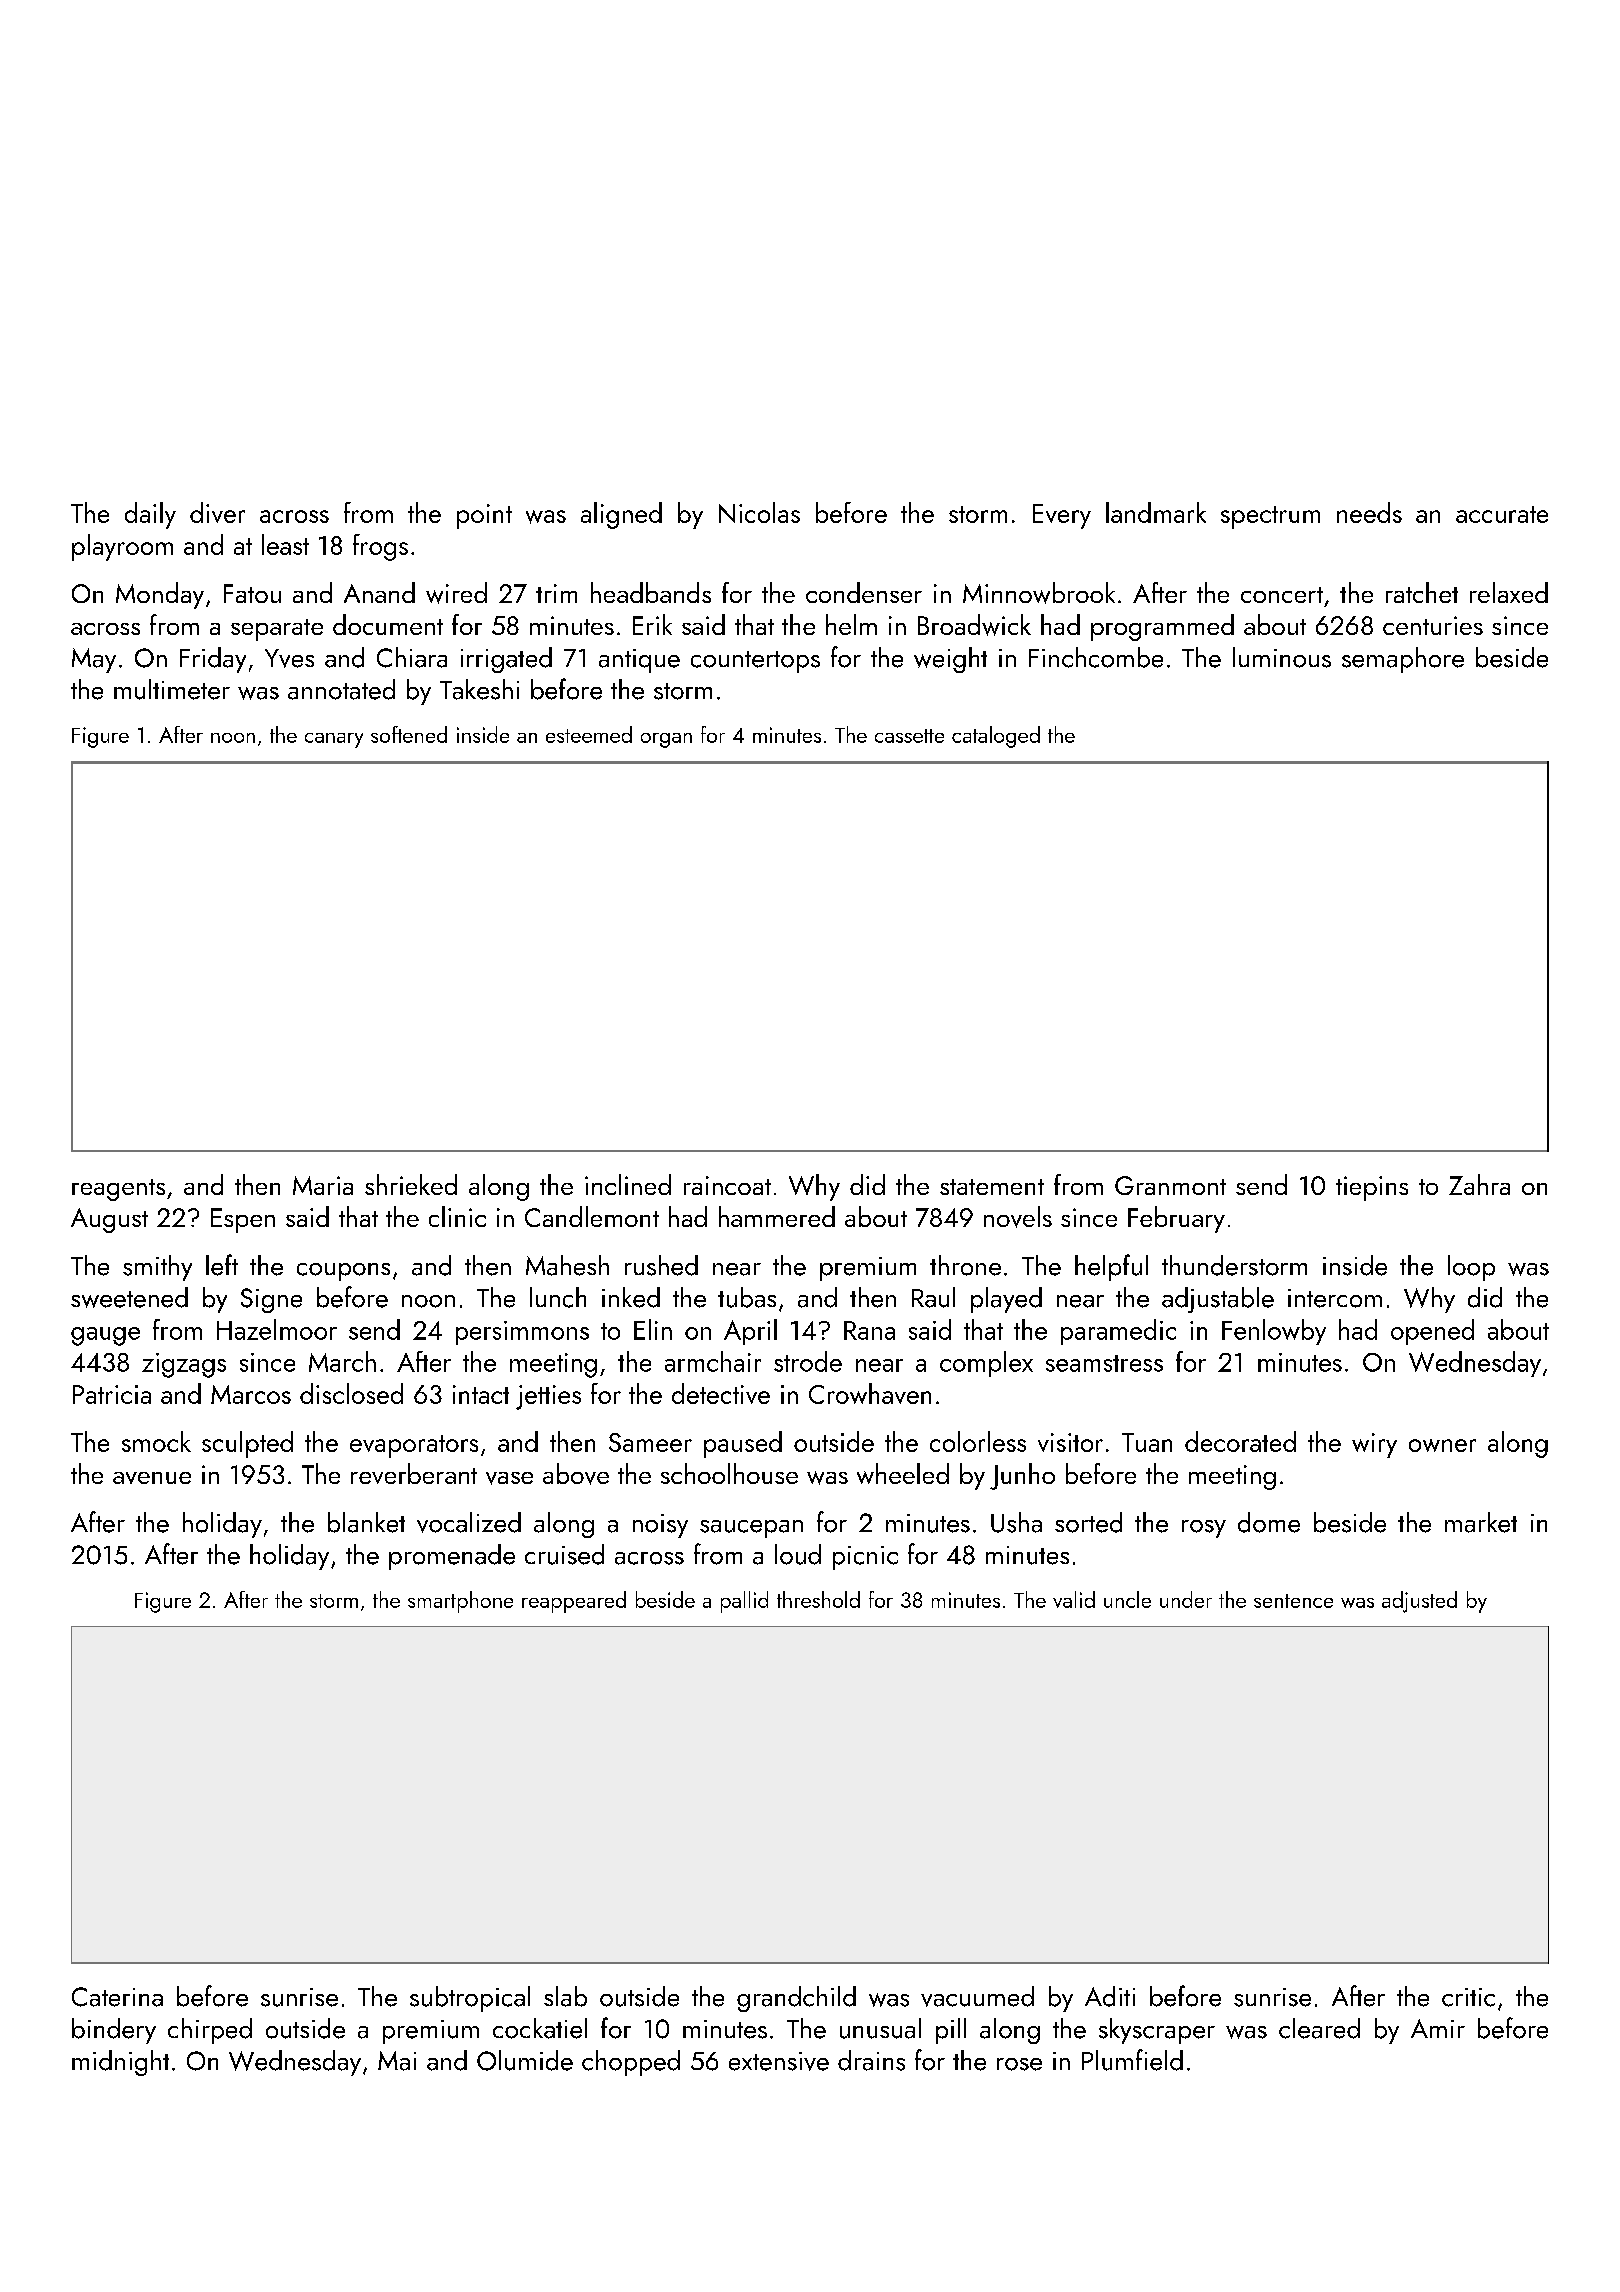  What do you see at coordinates (1270, 517) in the screenshot?
I see `spectrum` at bounding box center [1270, 517].
